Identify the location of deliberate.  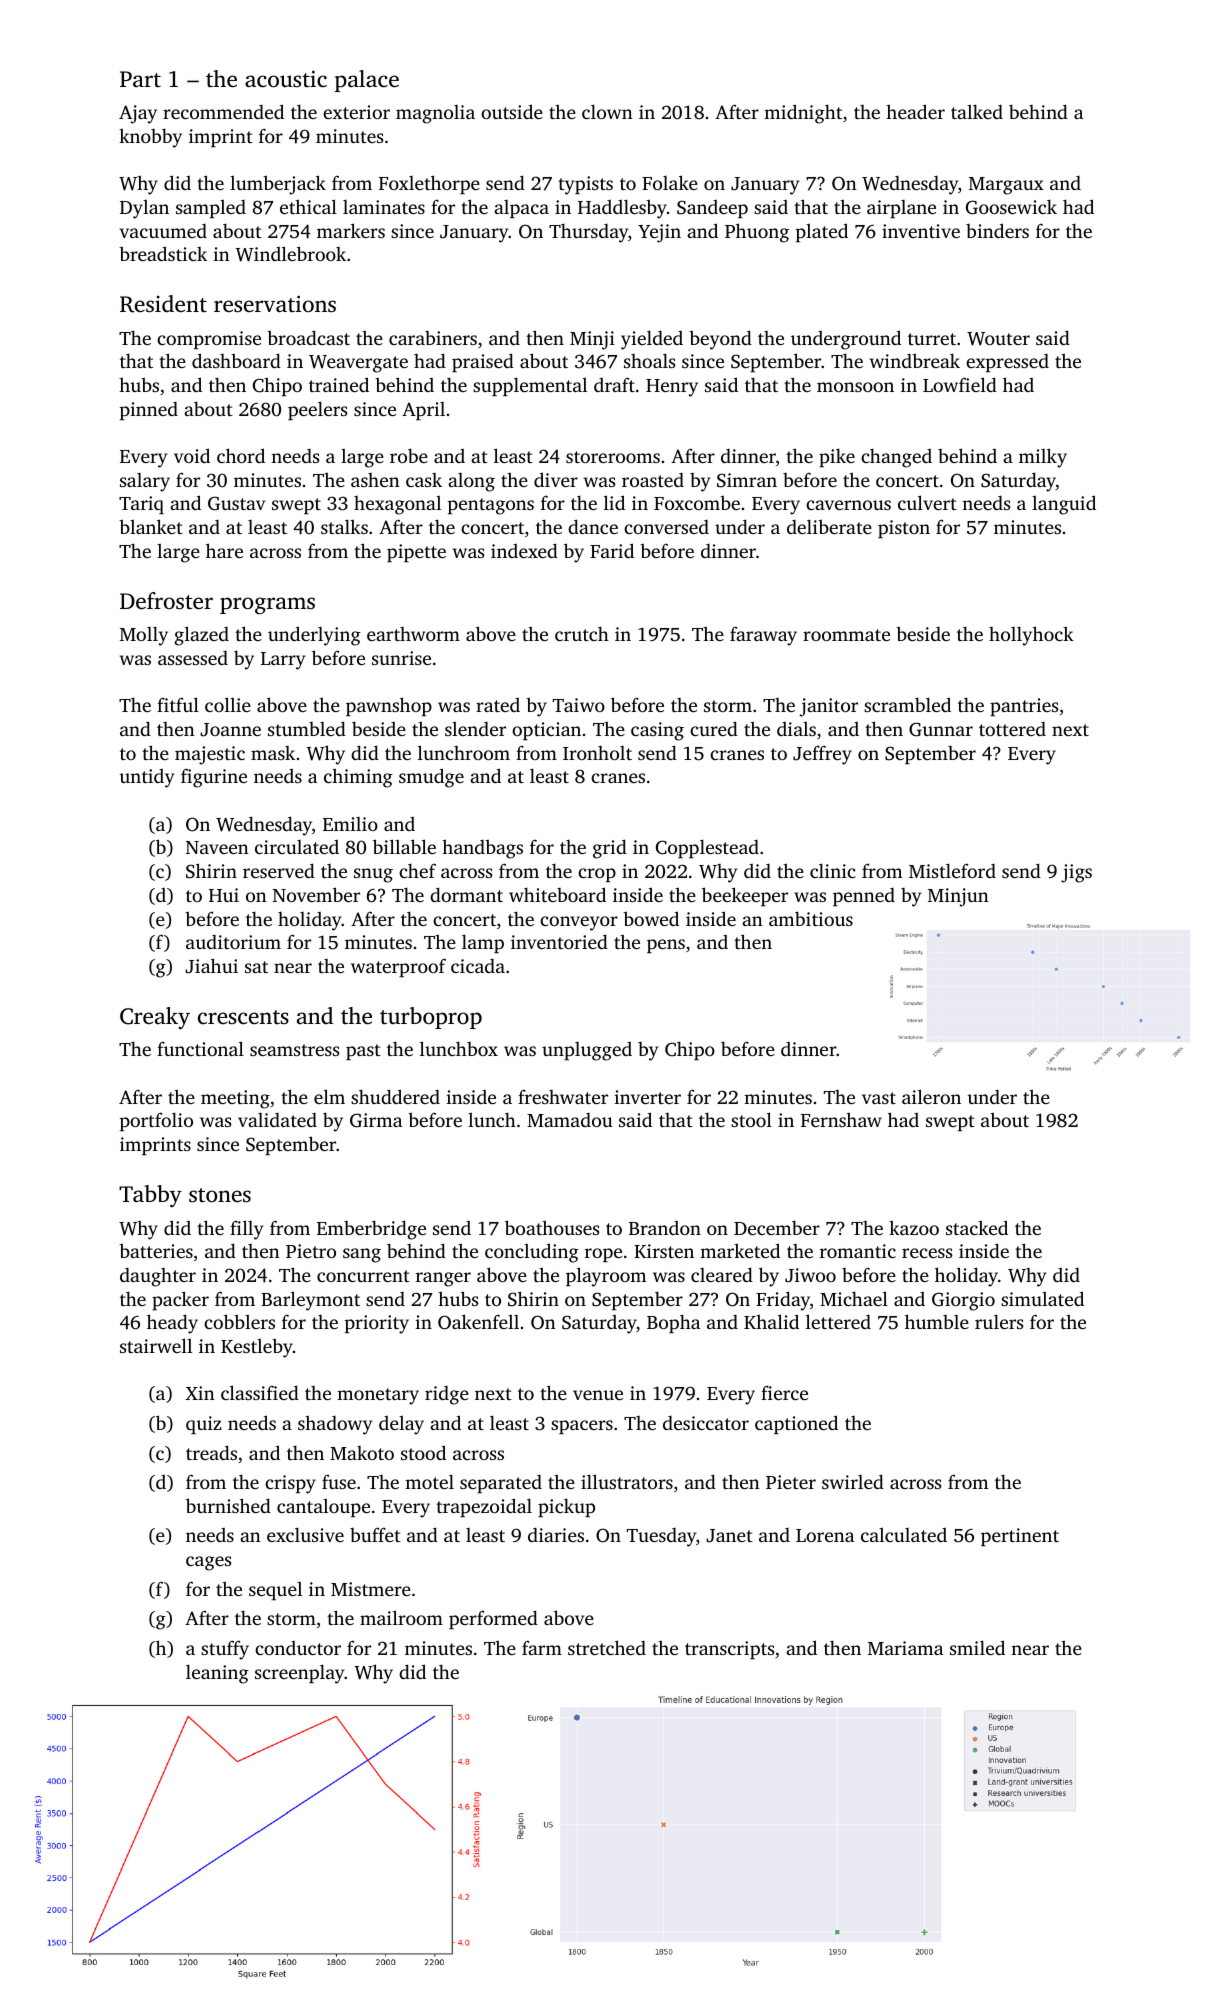
(829, 526).
